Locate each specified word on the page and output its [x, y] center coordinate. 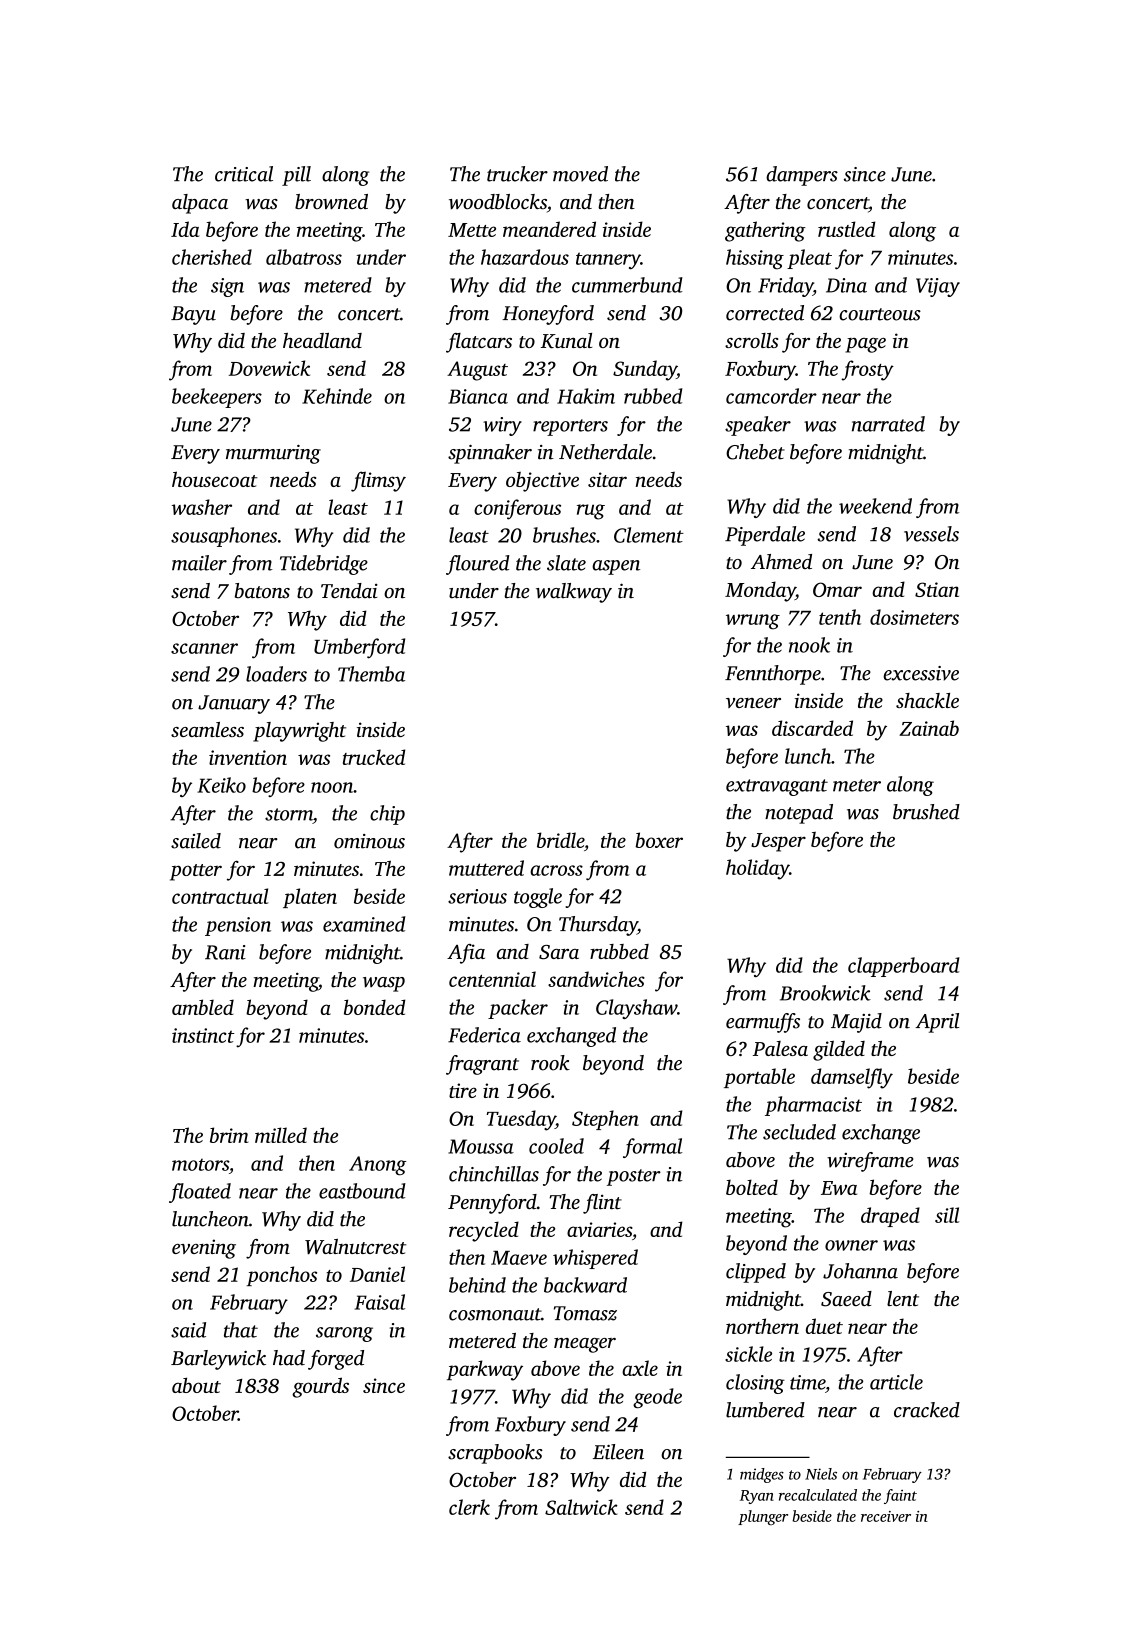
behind [477, 1285]
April [937, 1023]
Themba [371, 674]
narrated [888, 424]
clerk [469, 1507]
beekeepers [217, 398]
